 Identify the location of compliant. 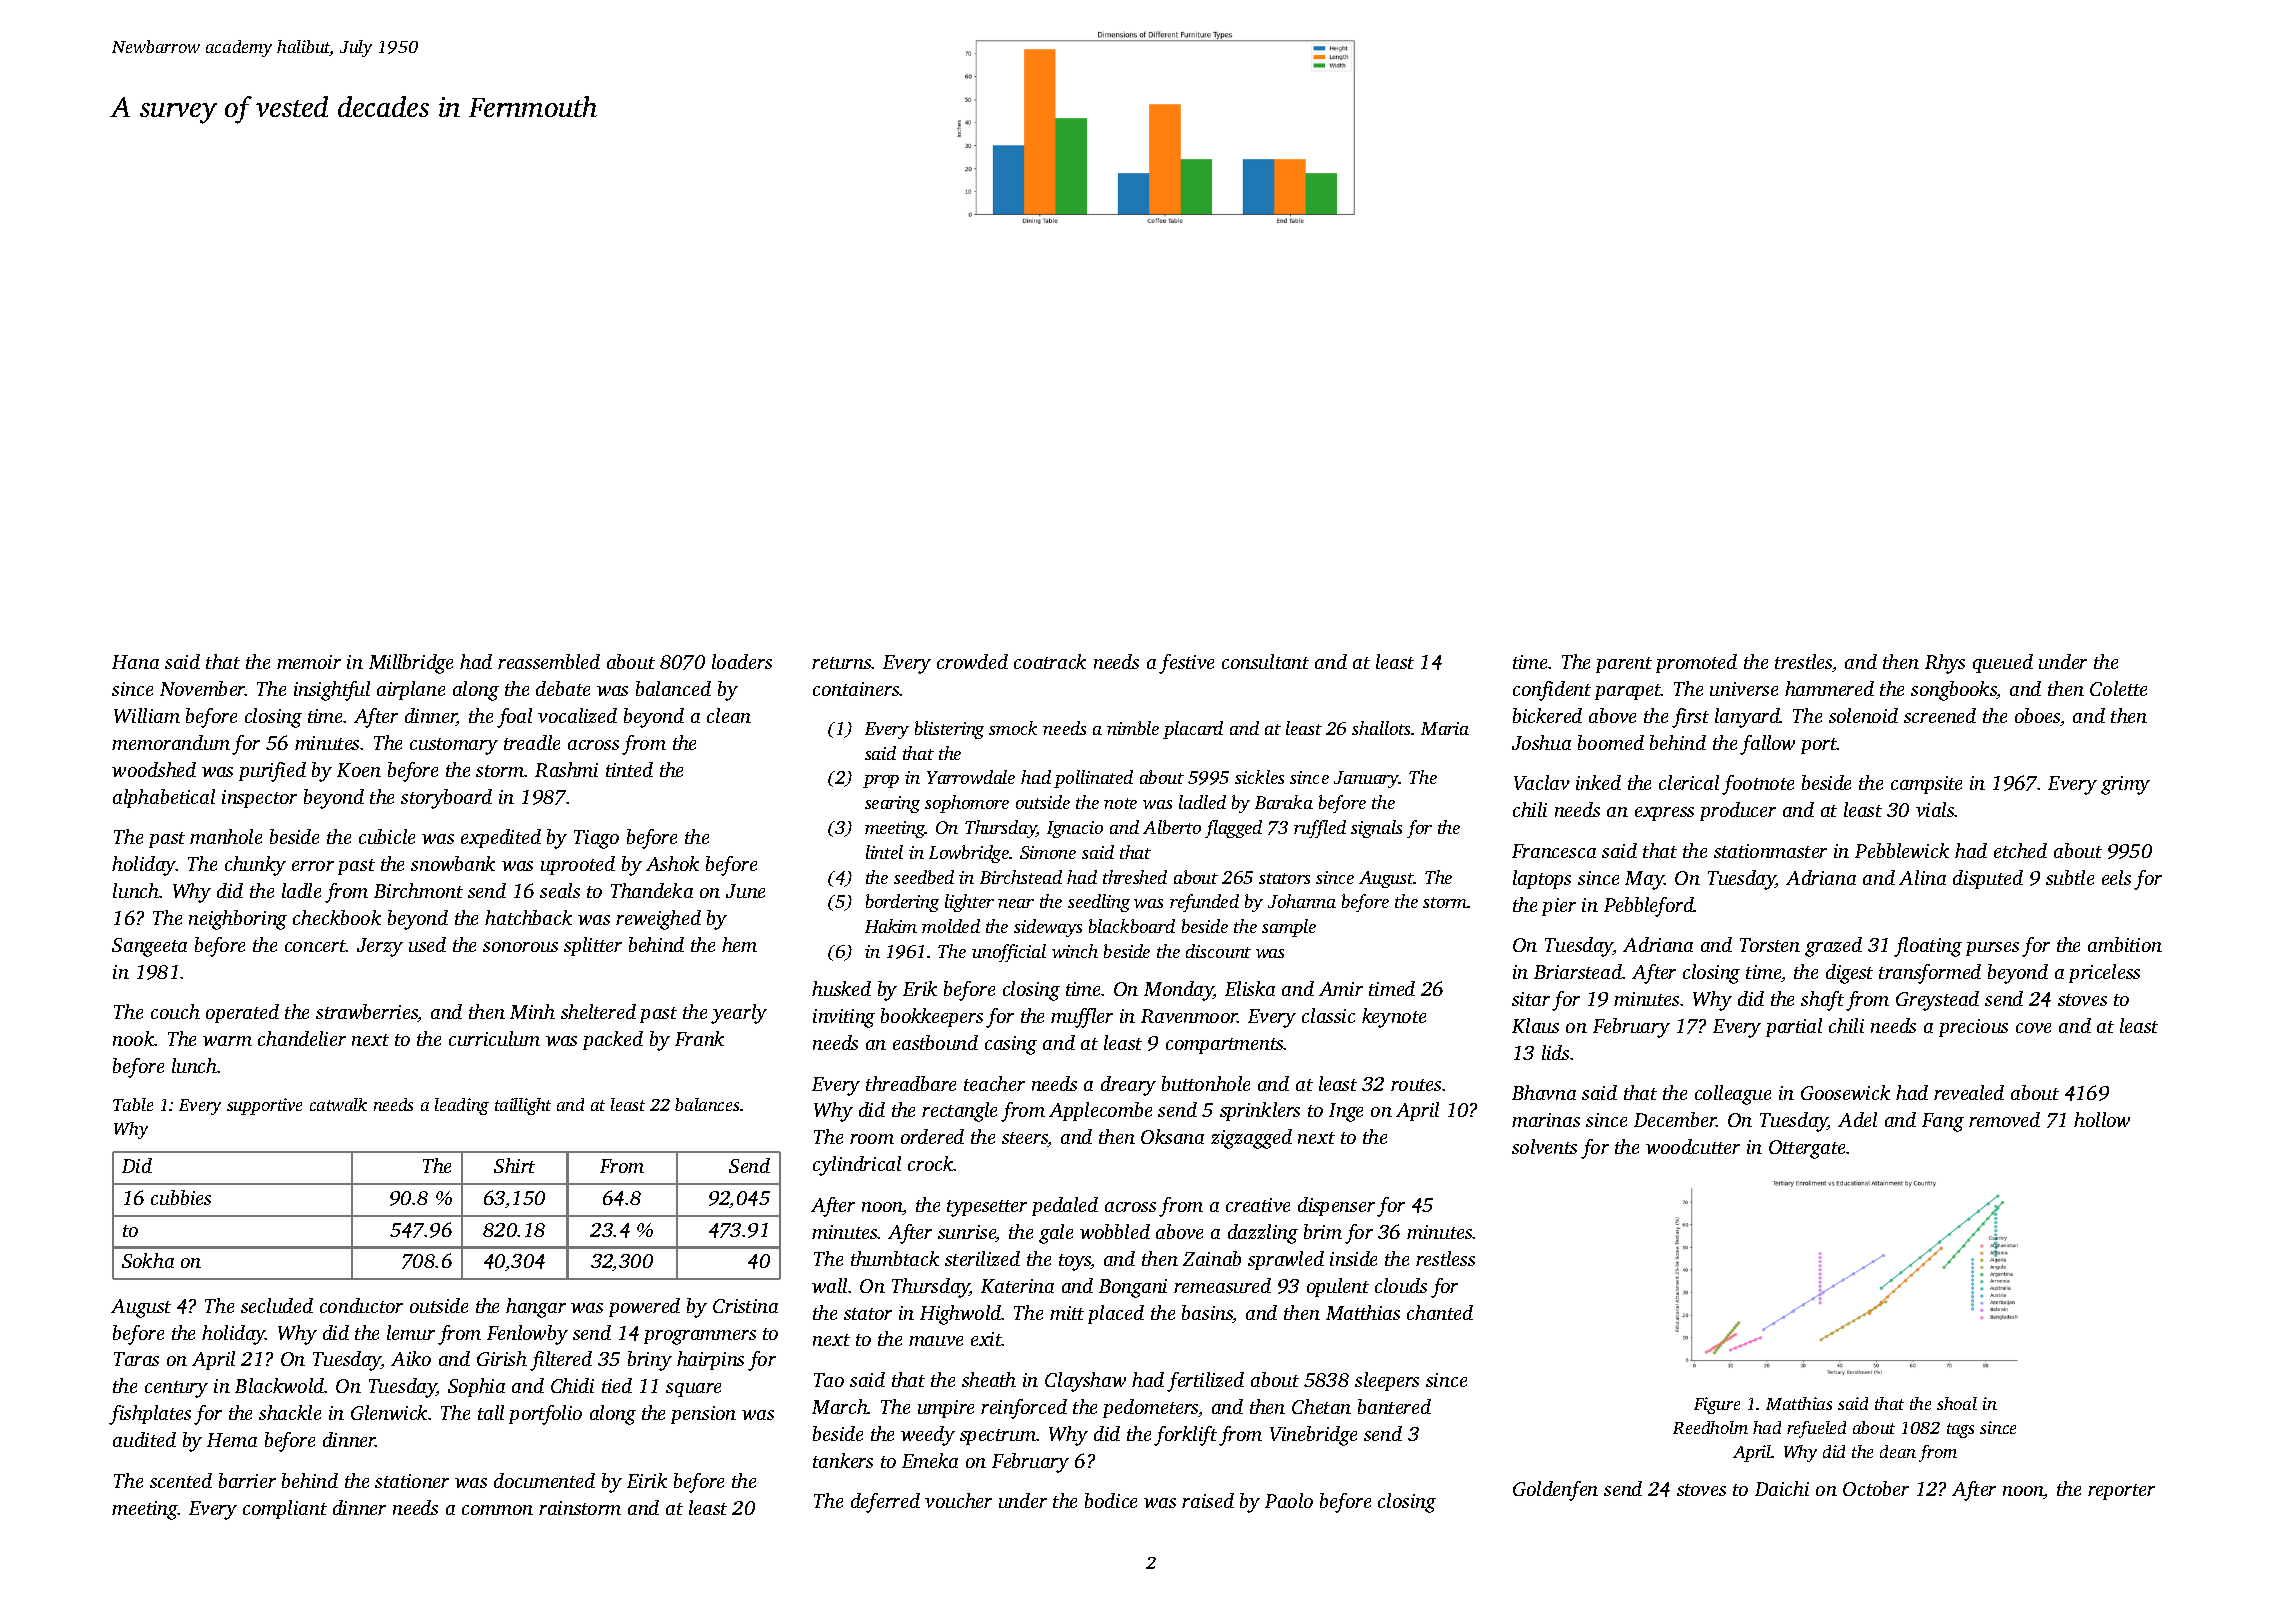
(285, 1509).
